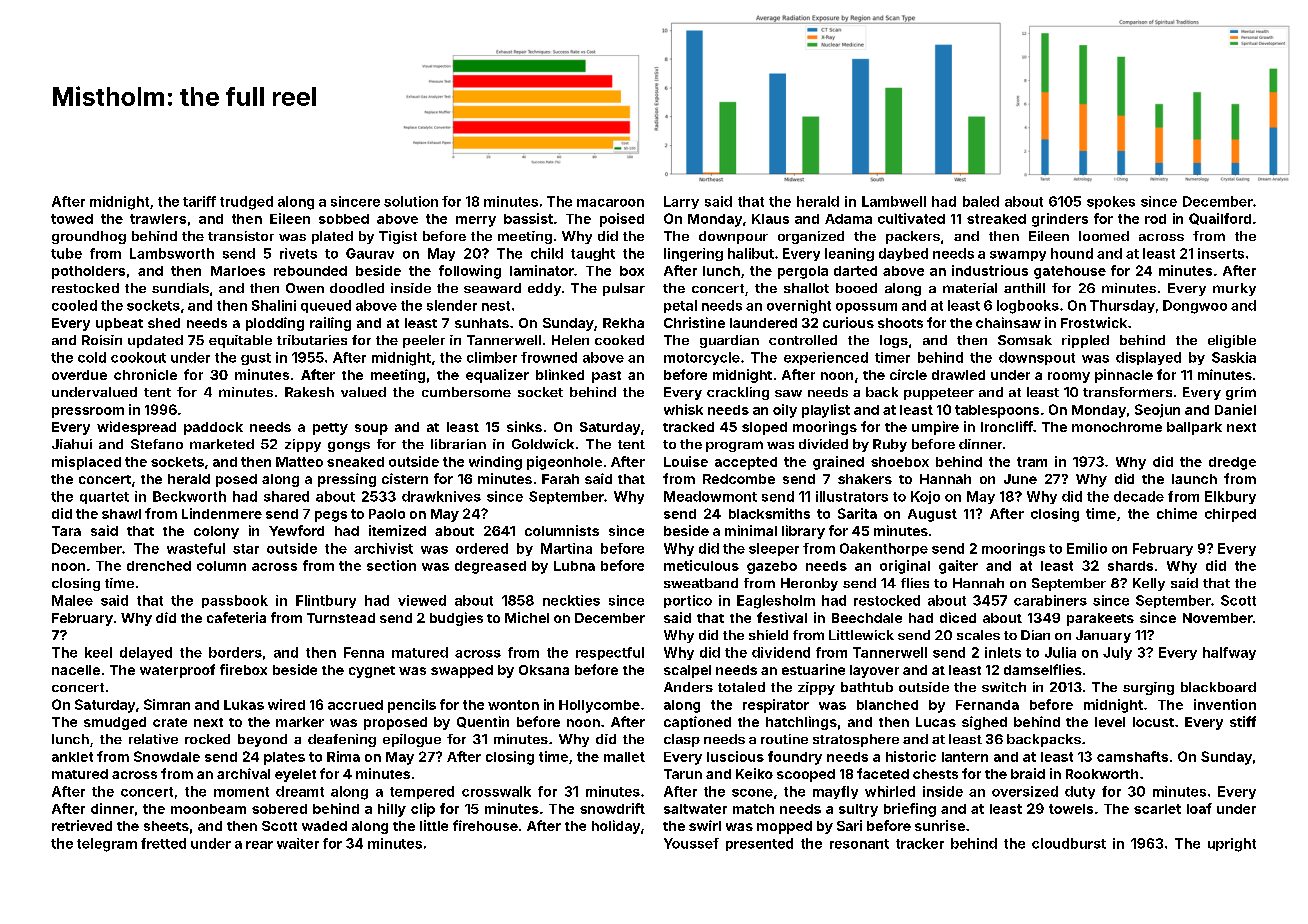 This screenshot has width=1308, height=924. Describe the element at coordinates (1139, 496) in the screenshot. I see `decade` at that location.
